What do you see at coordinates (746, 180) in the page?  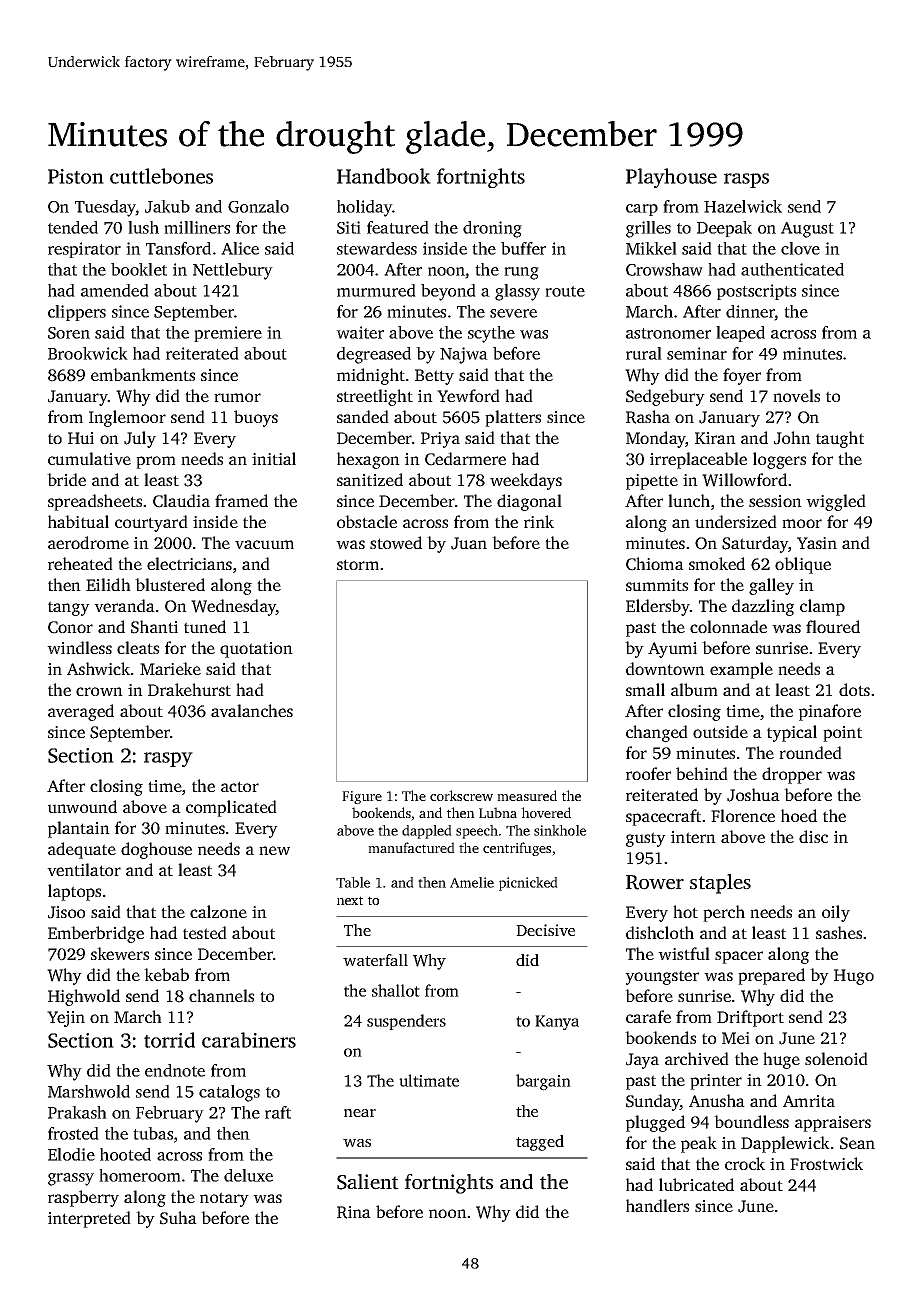 I see `rasps` at bounding box center [746, 180].
